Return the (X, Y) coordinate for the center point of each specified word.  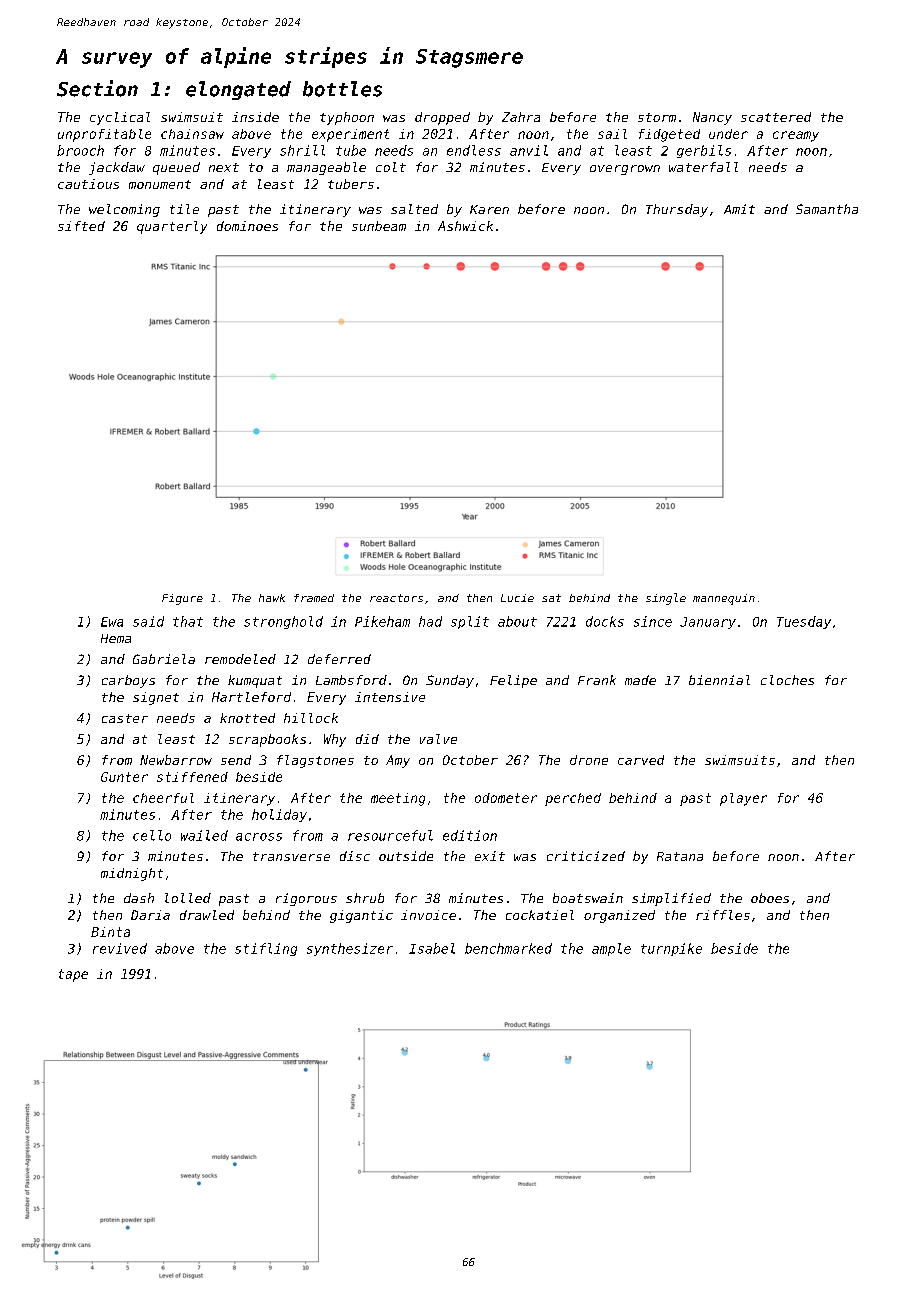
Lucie (517, 598)
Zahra (521, 117)
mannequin (724, 599)
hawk (272, 598)
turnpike (671, 949)
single (666, 599)
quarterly (172, 227)
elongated (238, 90)
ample (611, 949)
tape (73, 975)
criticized (586, 856)
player (743, 799)
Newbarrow (176, 760)
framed (314, 598)
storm (657, 117)
